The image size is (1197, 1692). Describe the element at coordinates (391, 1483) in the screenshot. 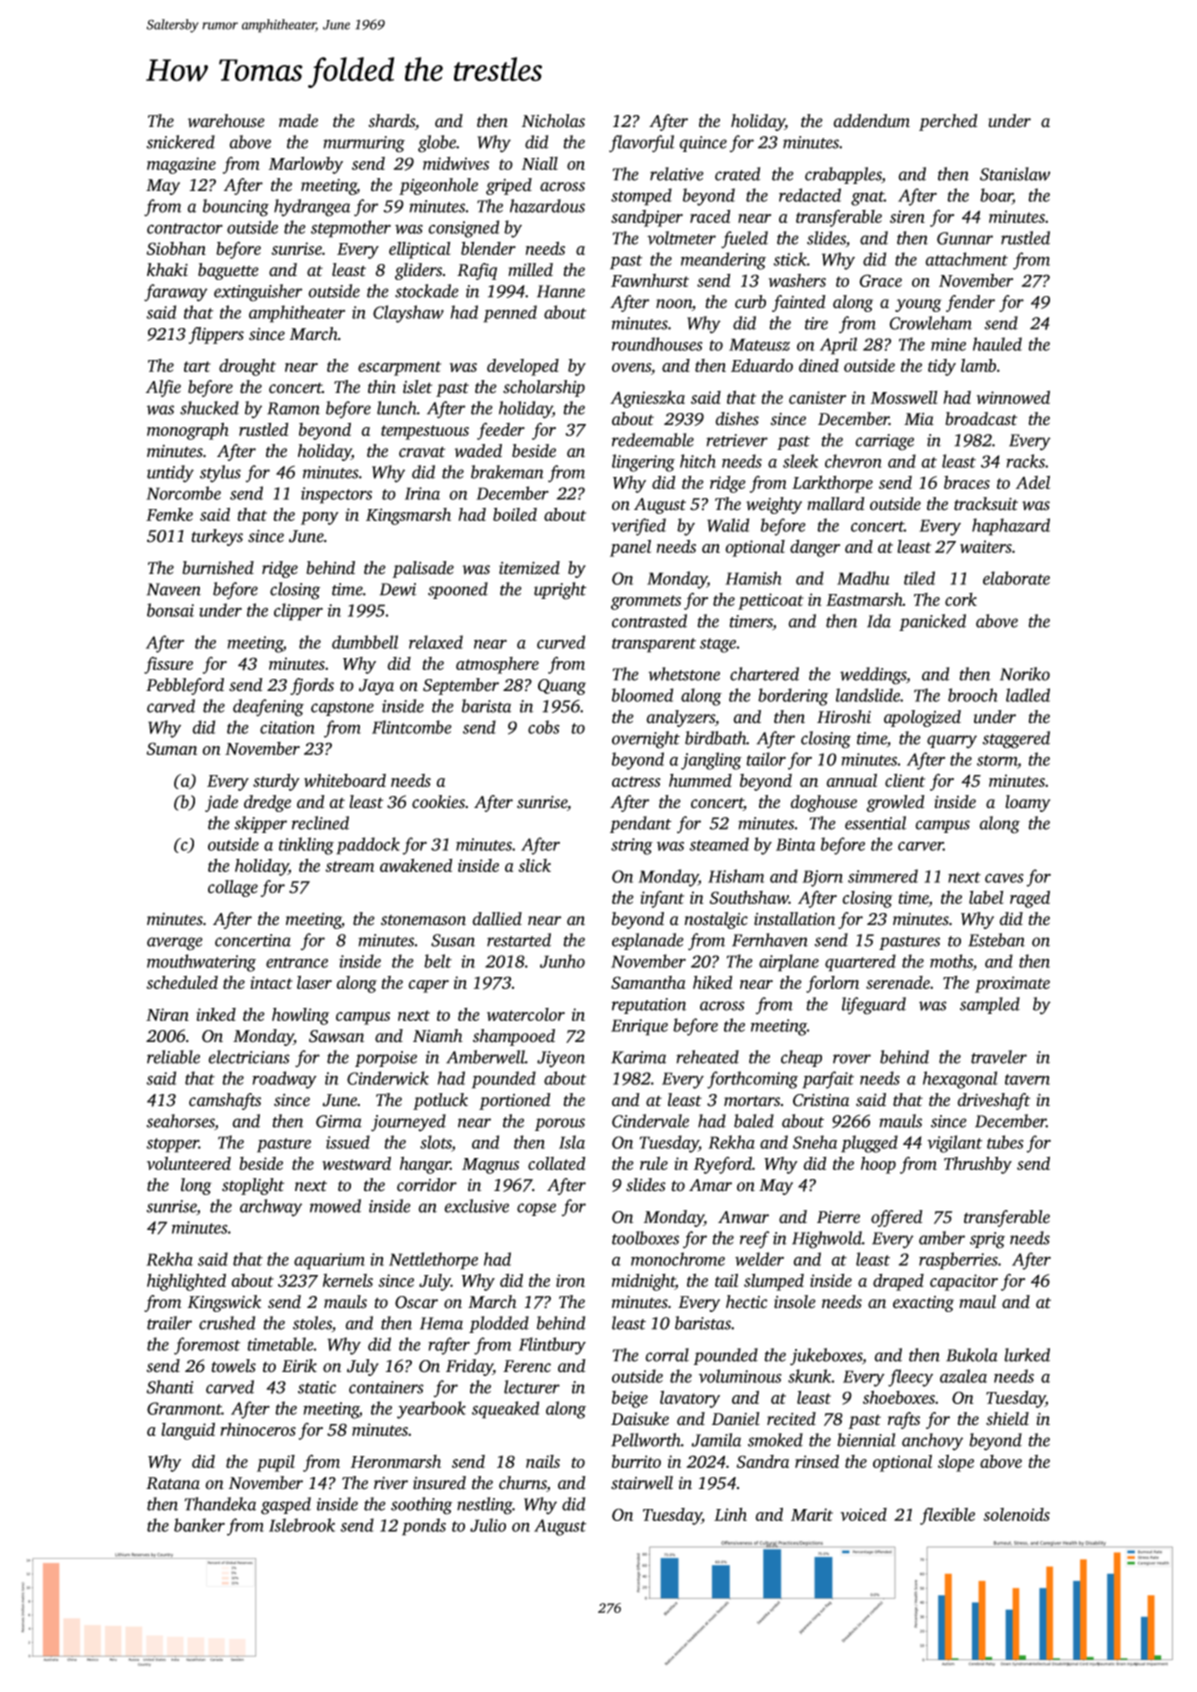

I see `river` at that location.
